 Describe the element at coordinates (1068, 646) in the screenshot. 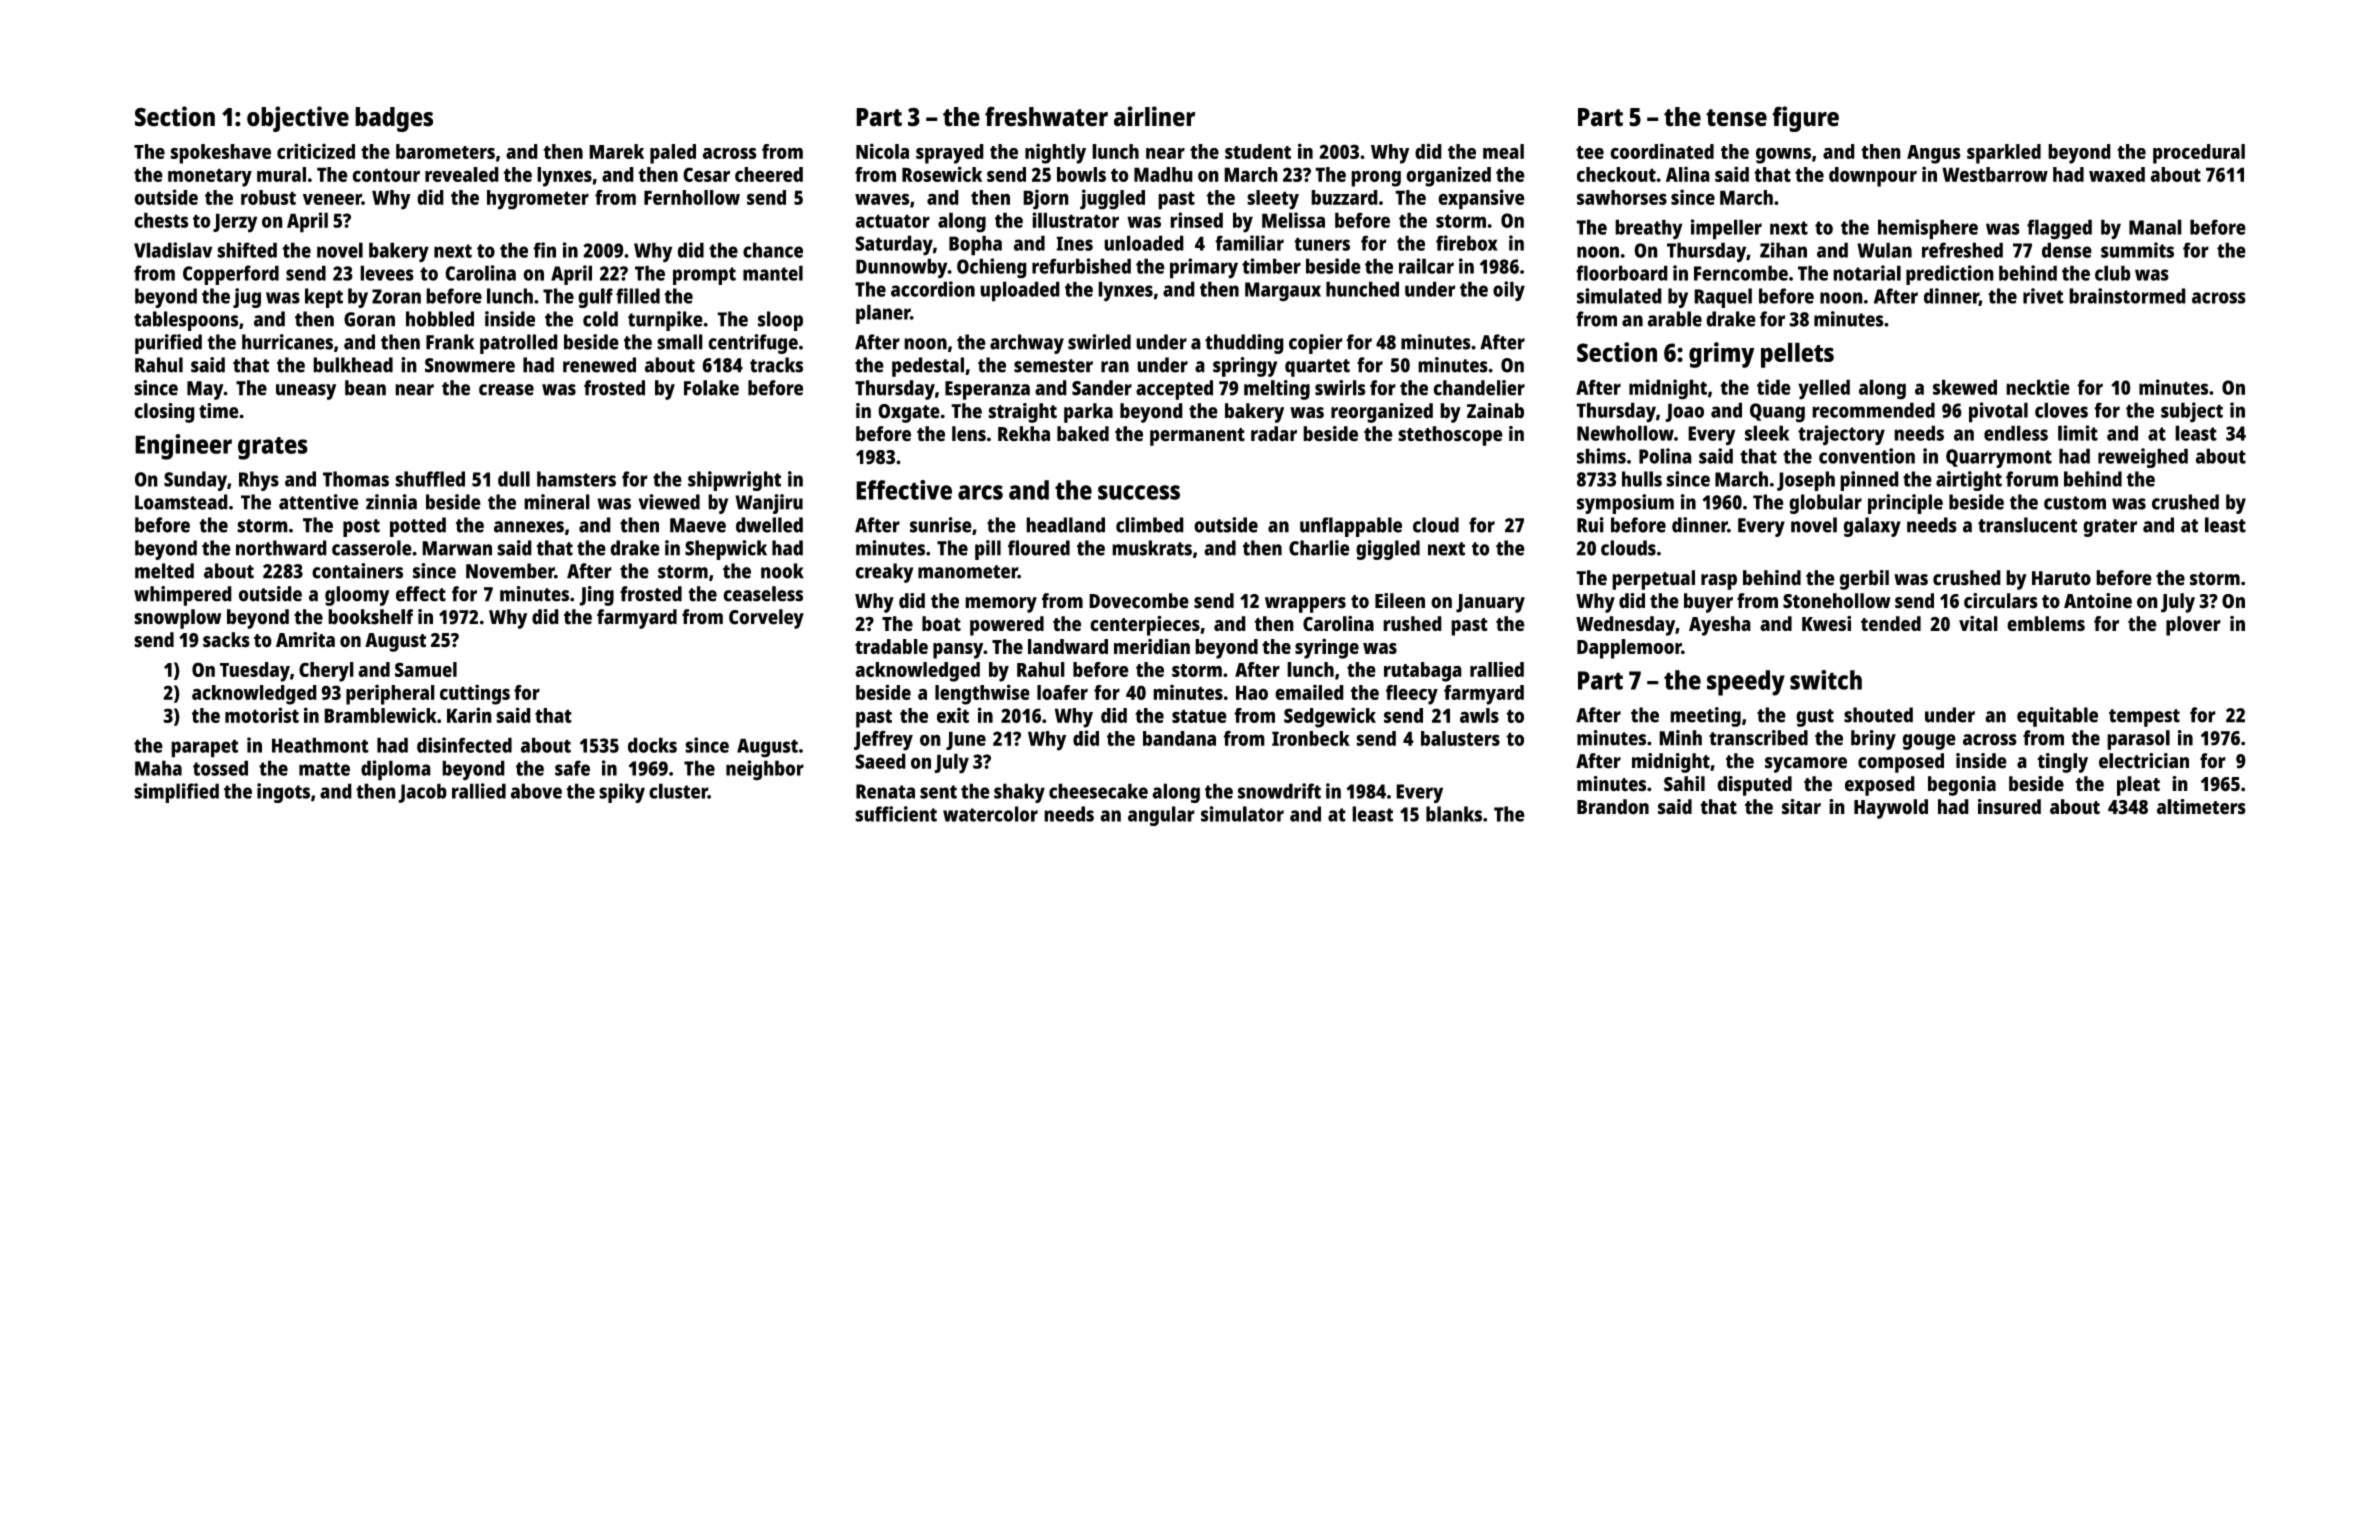

I see `landward` at that location.
